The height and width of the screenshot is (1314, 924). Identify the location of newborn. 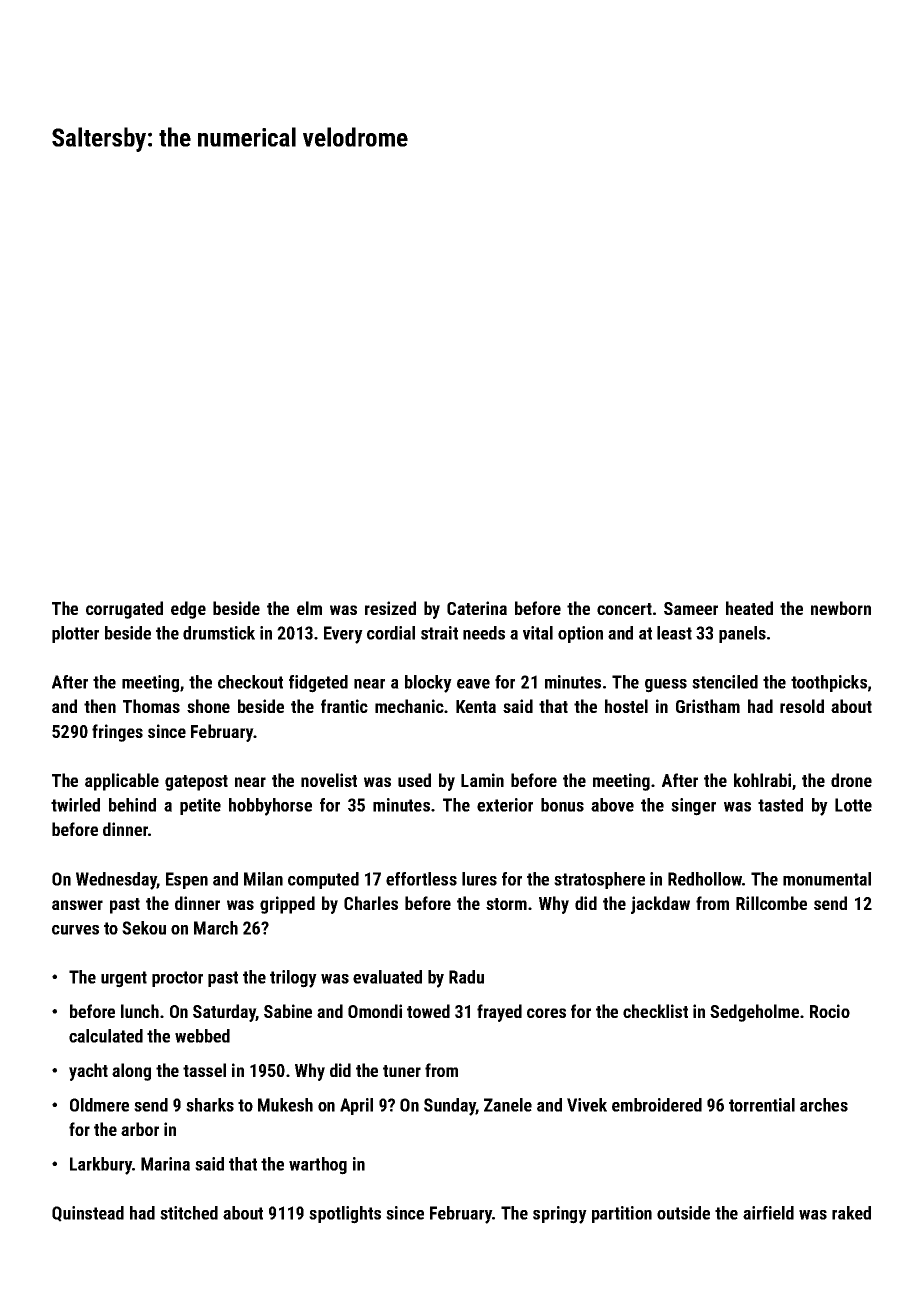
(841, 608).
